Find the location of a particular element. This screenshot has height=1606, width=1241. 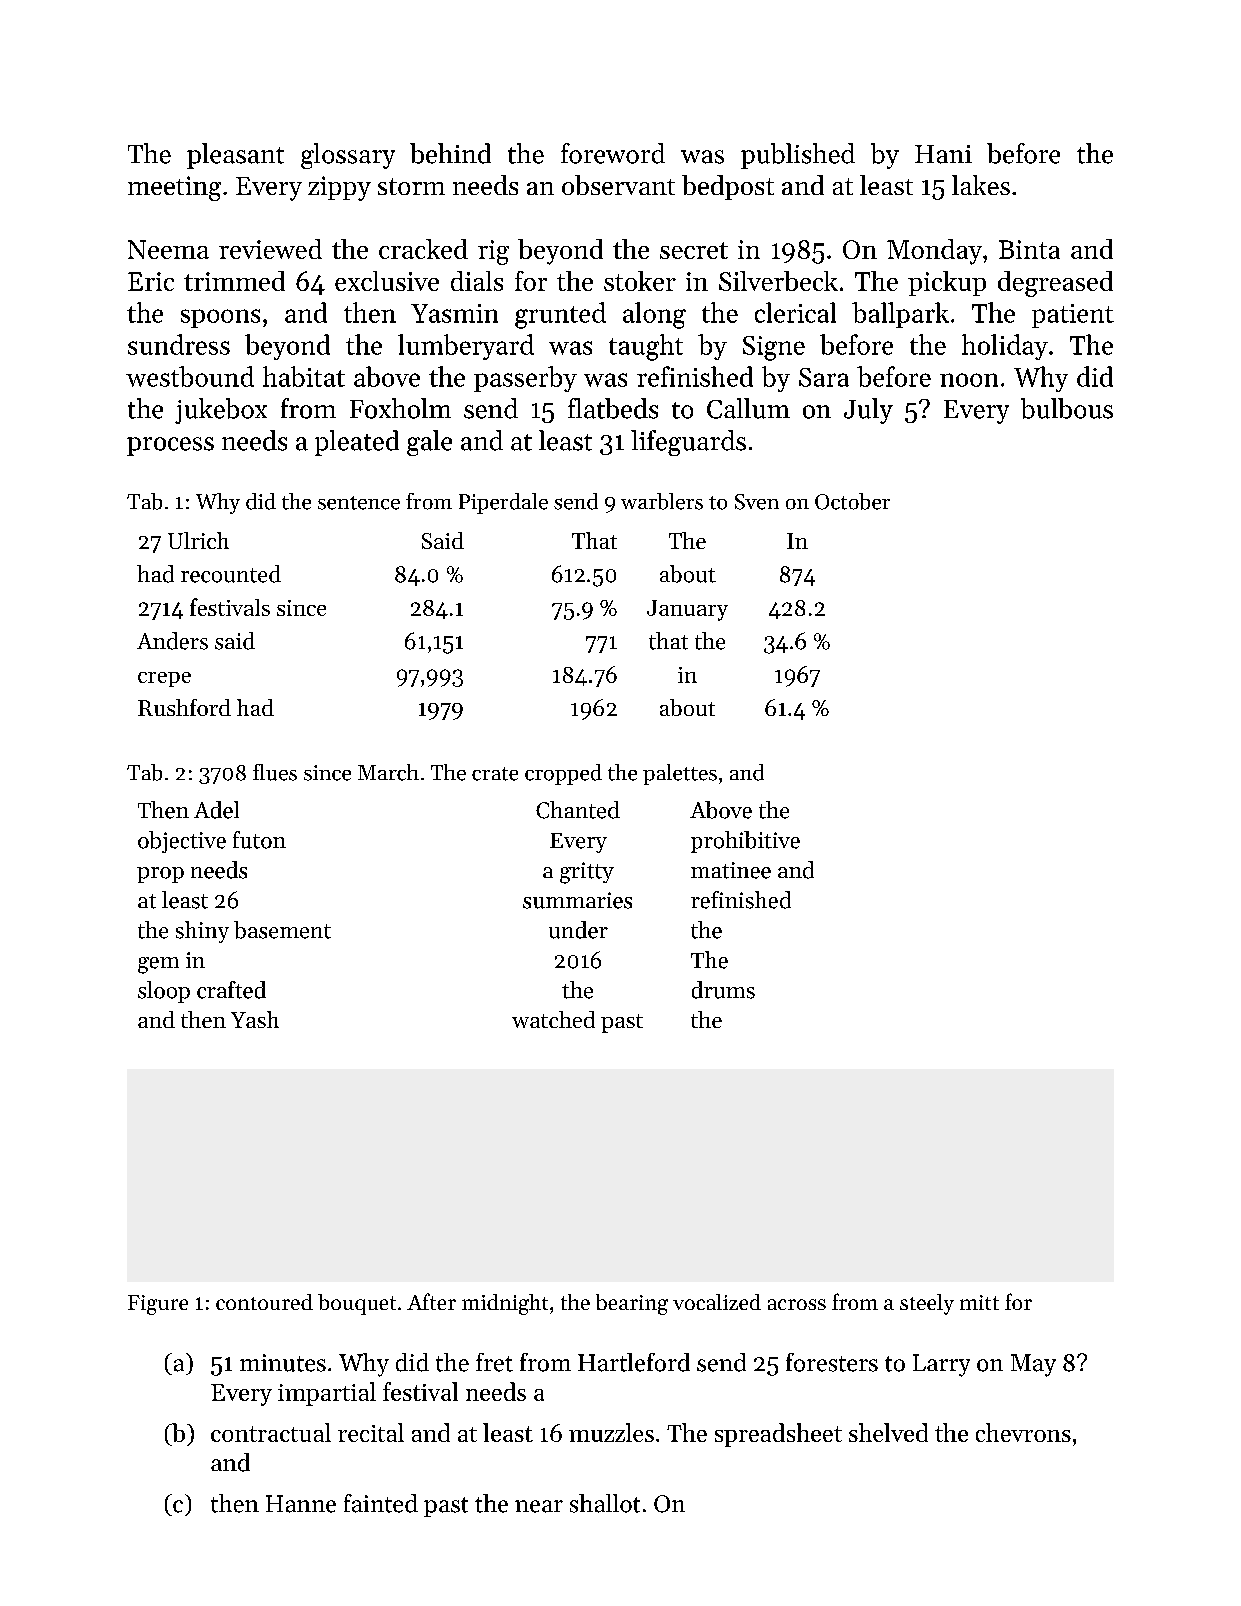

contractual is located at coordinates (271, 1432).
